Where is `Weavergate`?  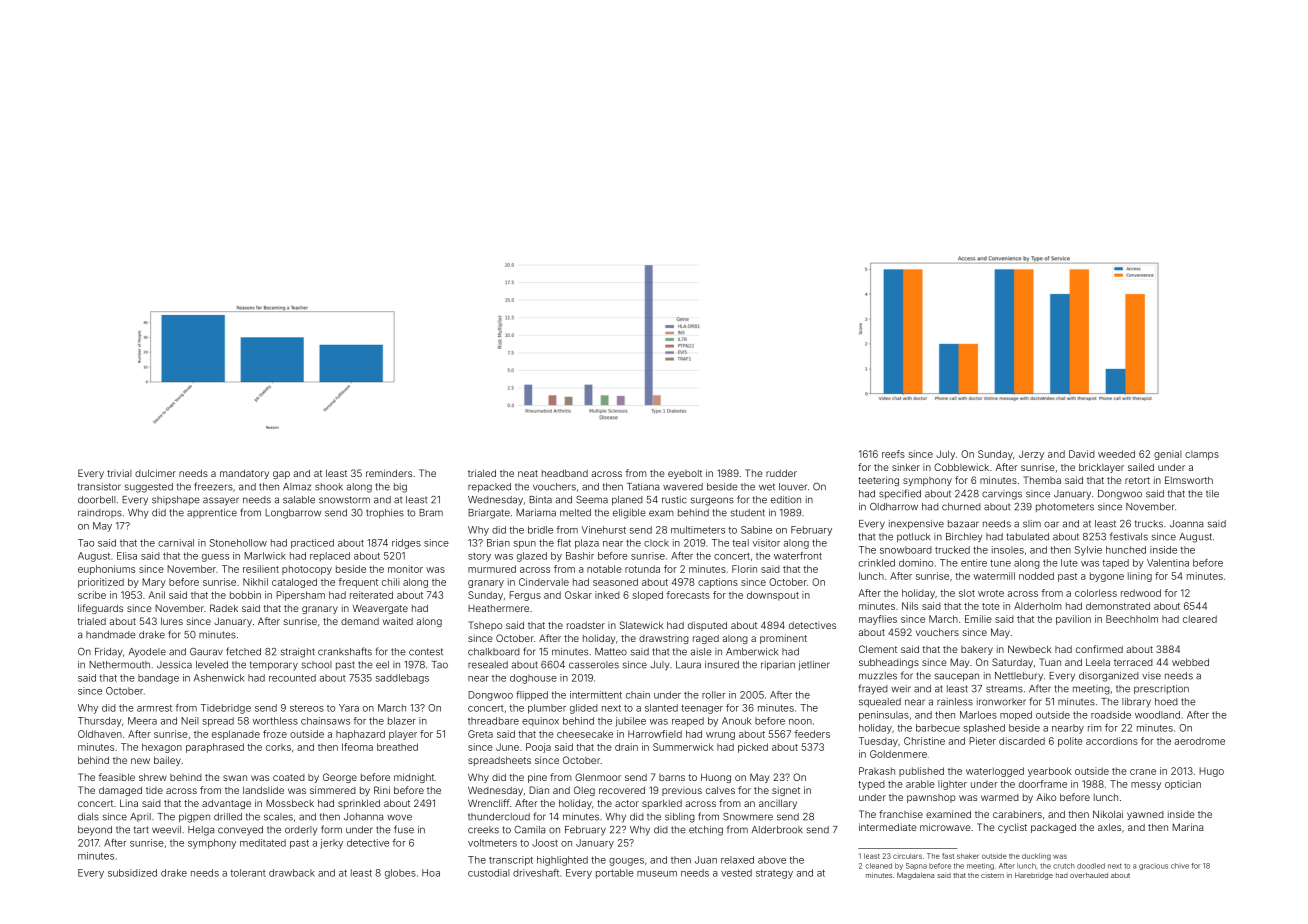
Weavergate is located at coordinates (380, 609).
